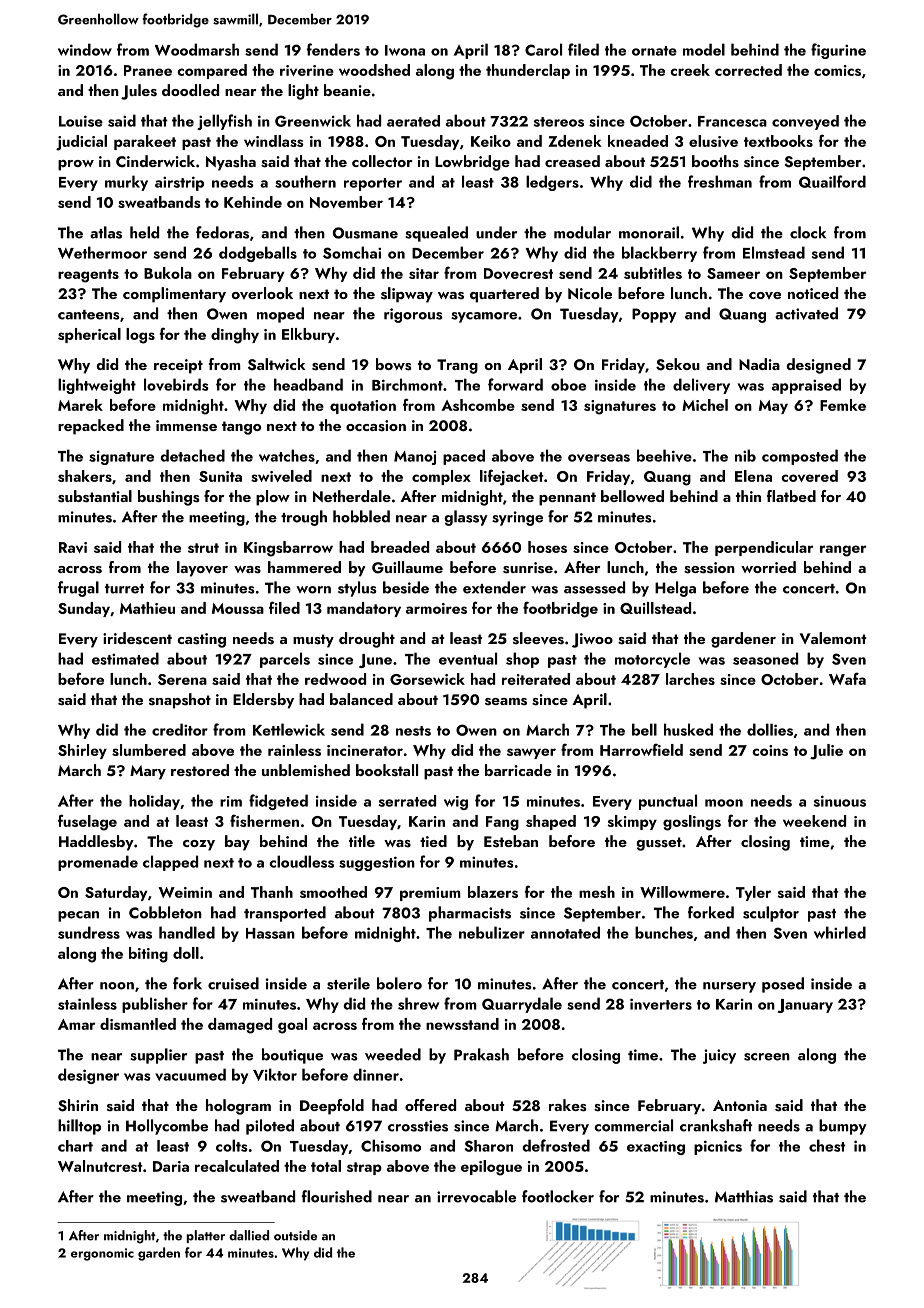  Describe the element at coordinates (664, 455) in the screenshot. I see `beehive` at that location.
